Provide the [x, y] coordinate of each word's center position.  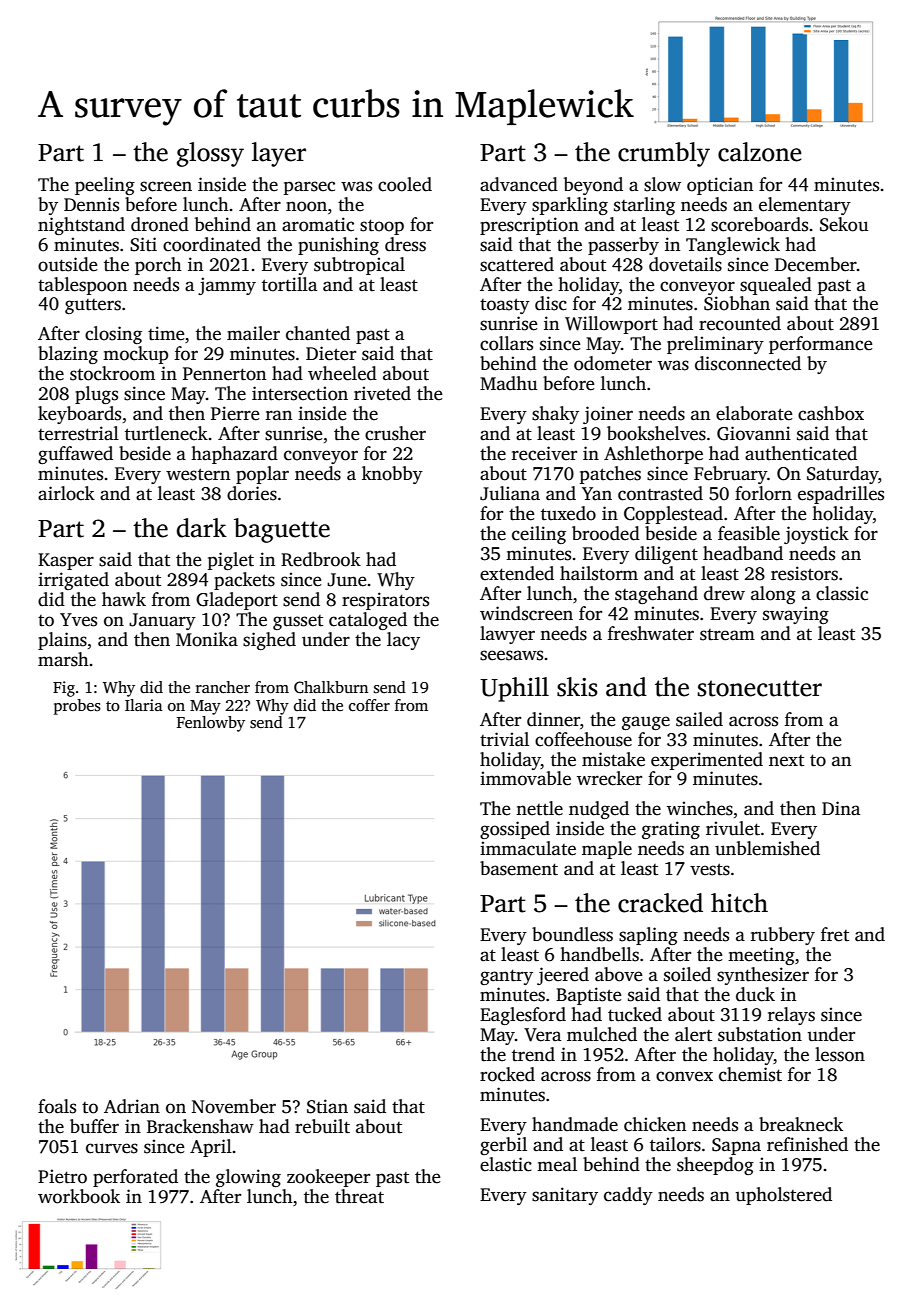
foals [57, 1106]
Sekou [844, 224]
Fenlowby [211, 724]
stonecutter [760, 688]
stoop [382, 227]
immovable [525, 778]
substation [760, 1034]
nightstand [81, 226]
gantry [506, 977]
